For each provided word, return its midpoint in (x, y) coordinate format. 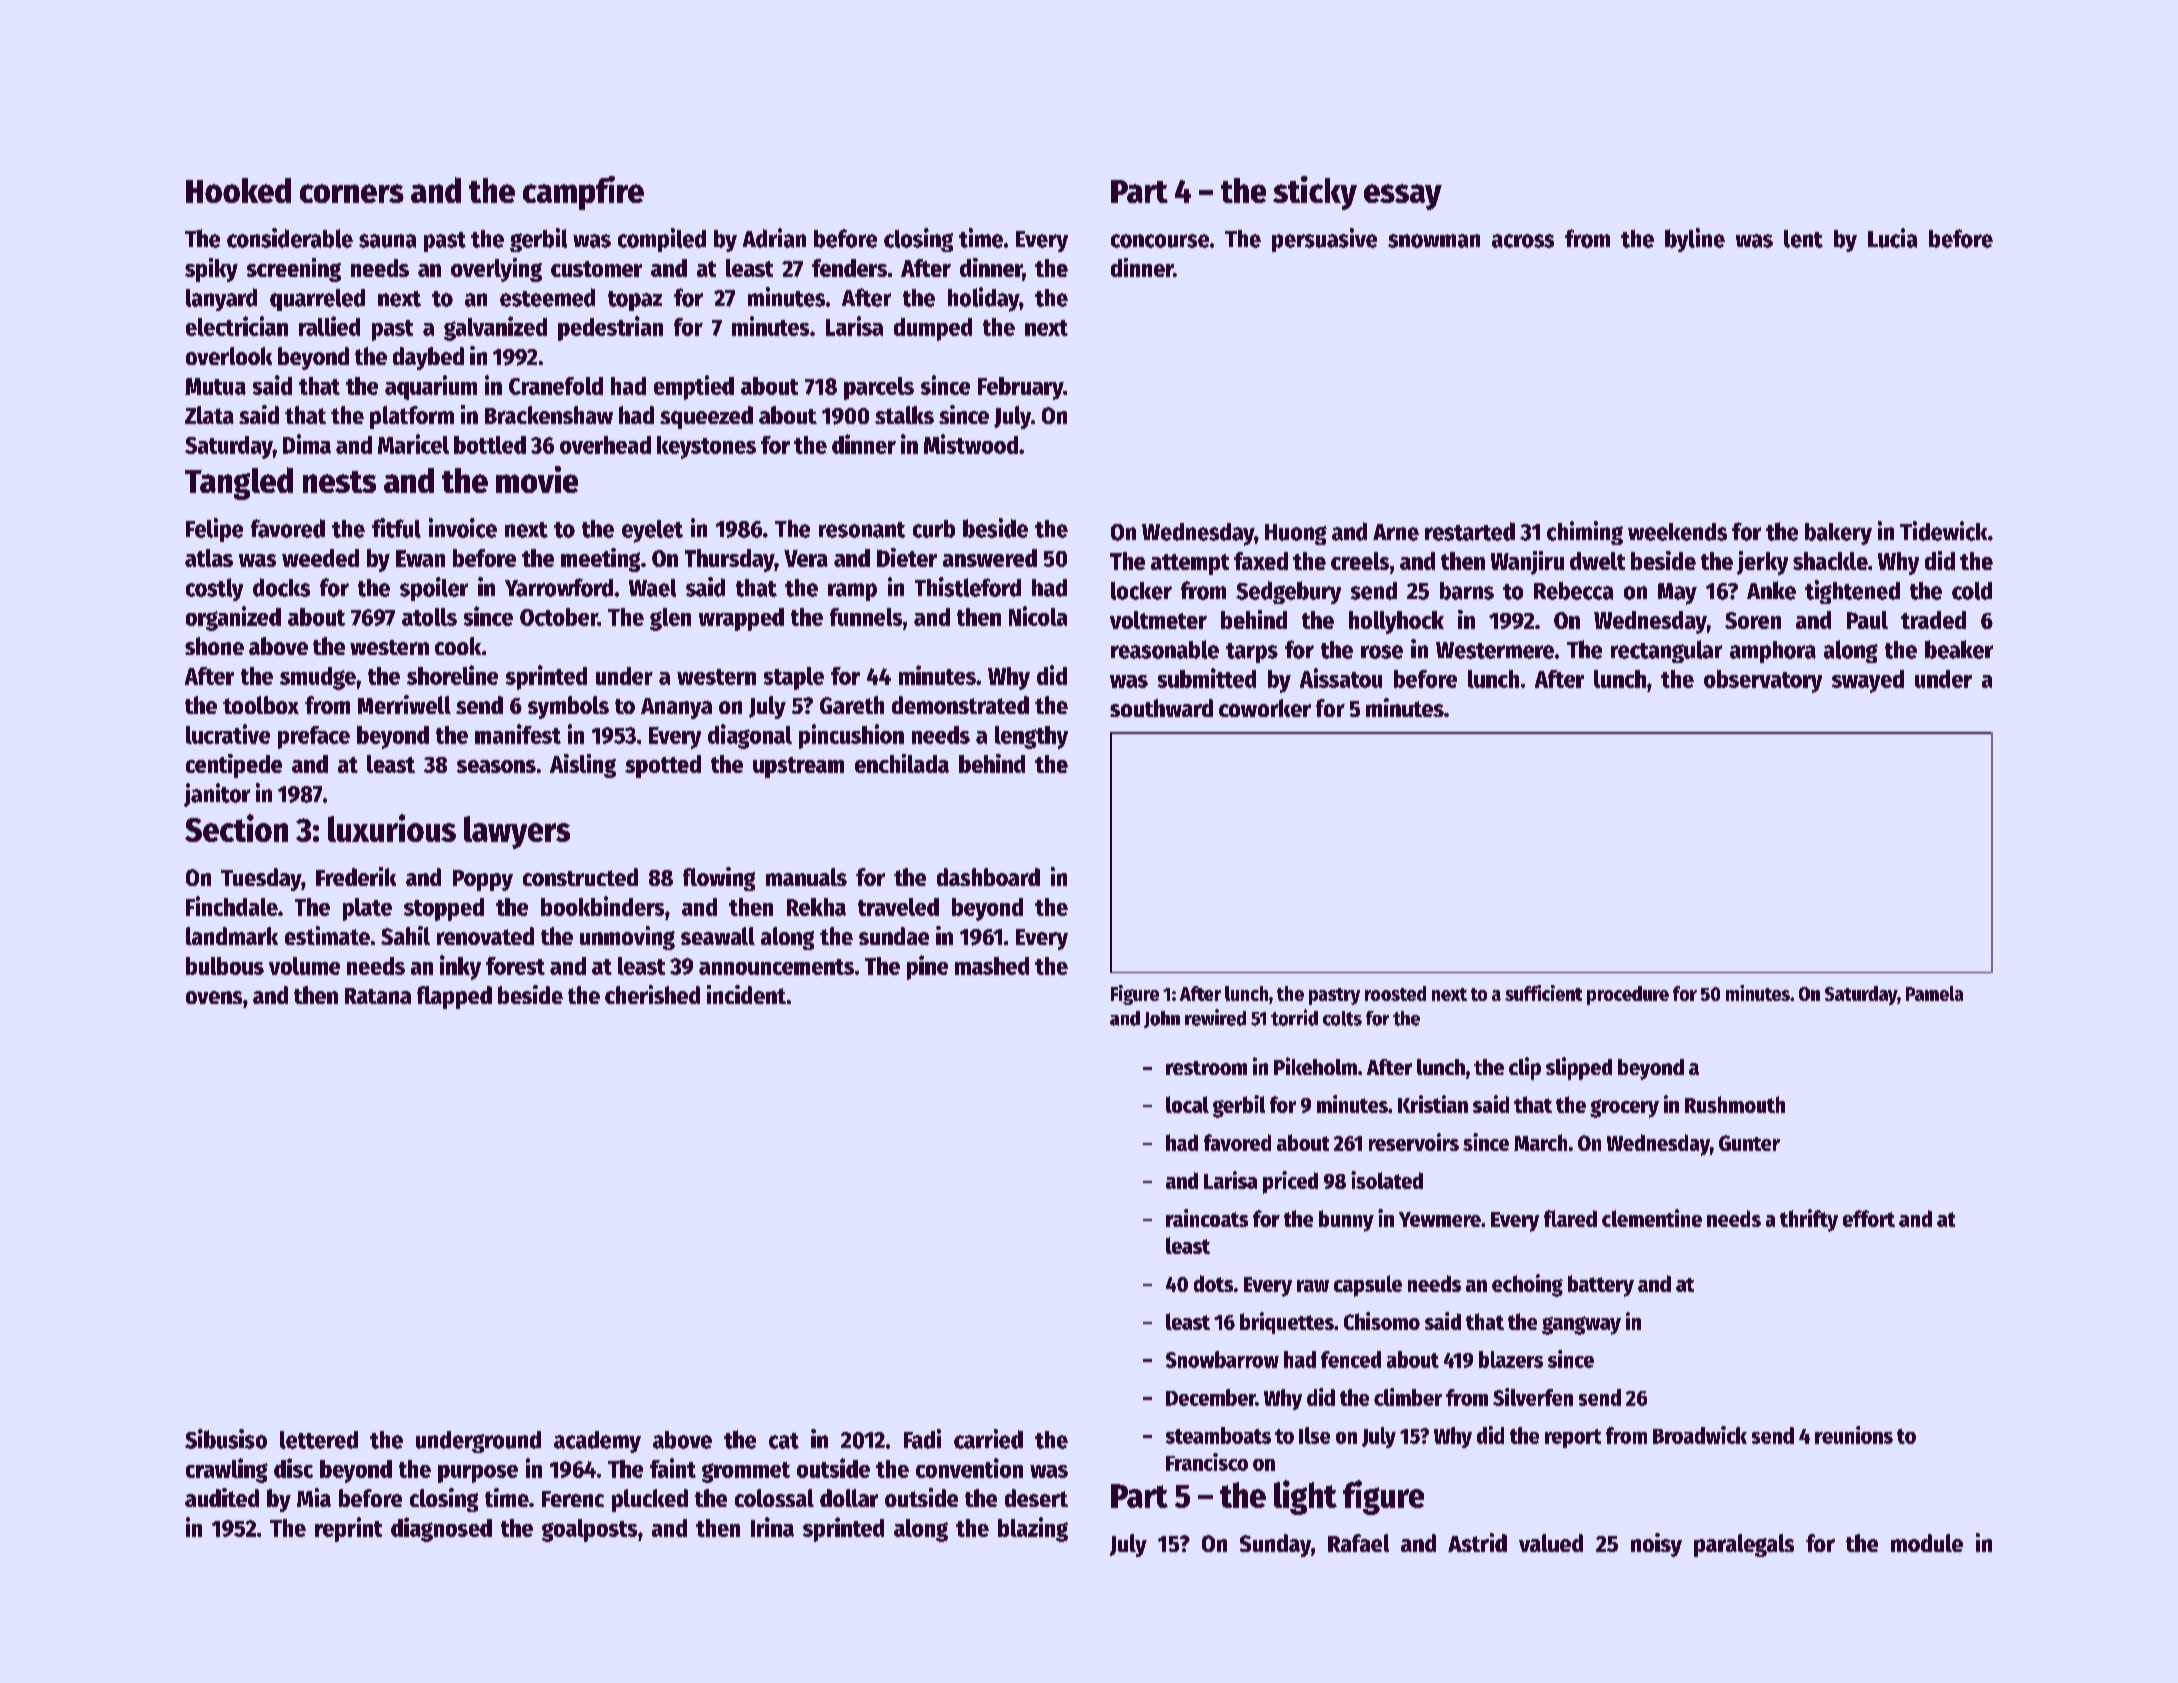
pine (927, 967)
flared (1570, 1218)
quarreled (317, 300)
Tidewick (1943, 531)
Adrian (774, 238)
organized (233, 618)
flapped (454, 997)
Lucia (1892, 238)
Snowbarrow (1222, 1359)
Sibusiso (226, 1439)
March (1540, 1142)
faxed (1261, 561)
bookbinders (602, 906)
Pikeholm (1315, 1066)
